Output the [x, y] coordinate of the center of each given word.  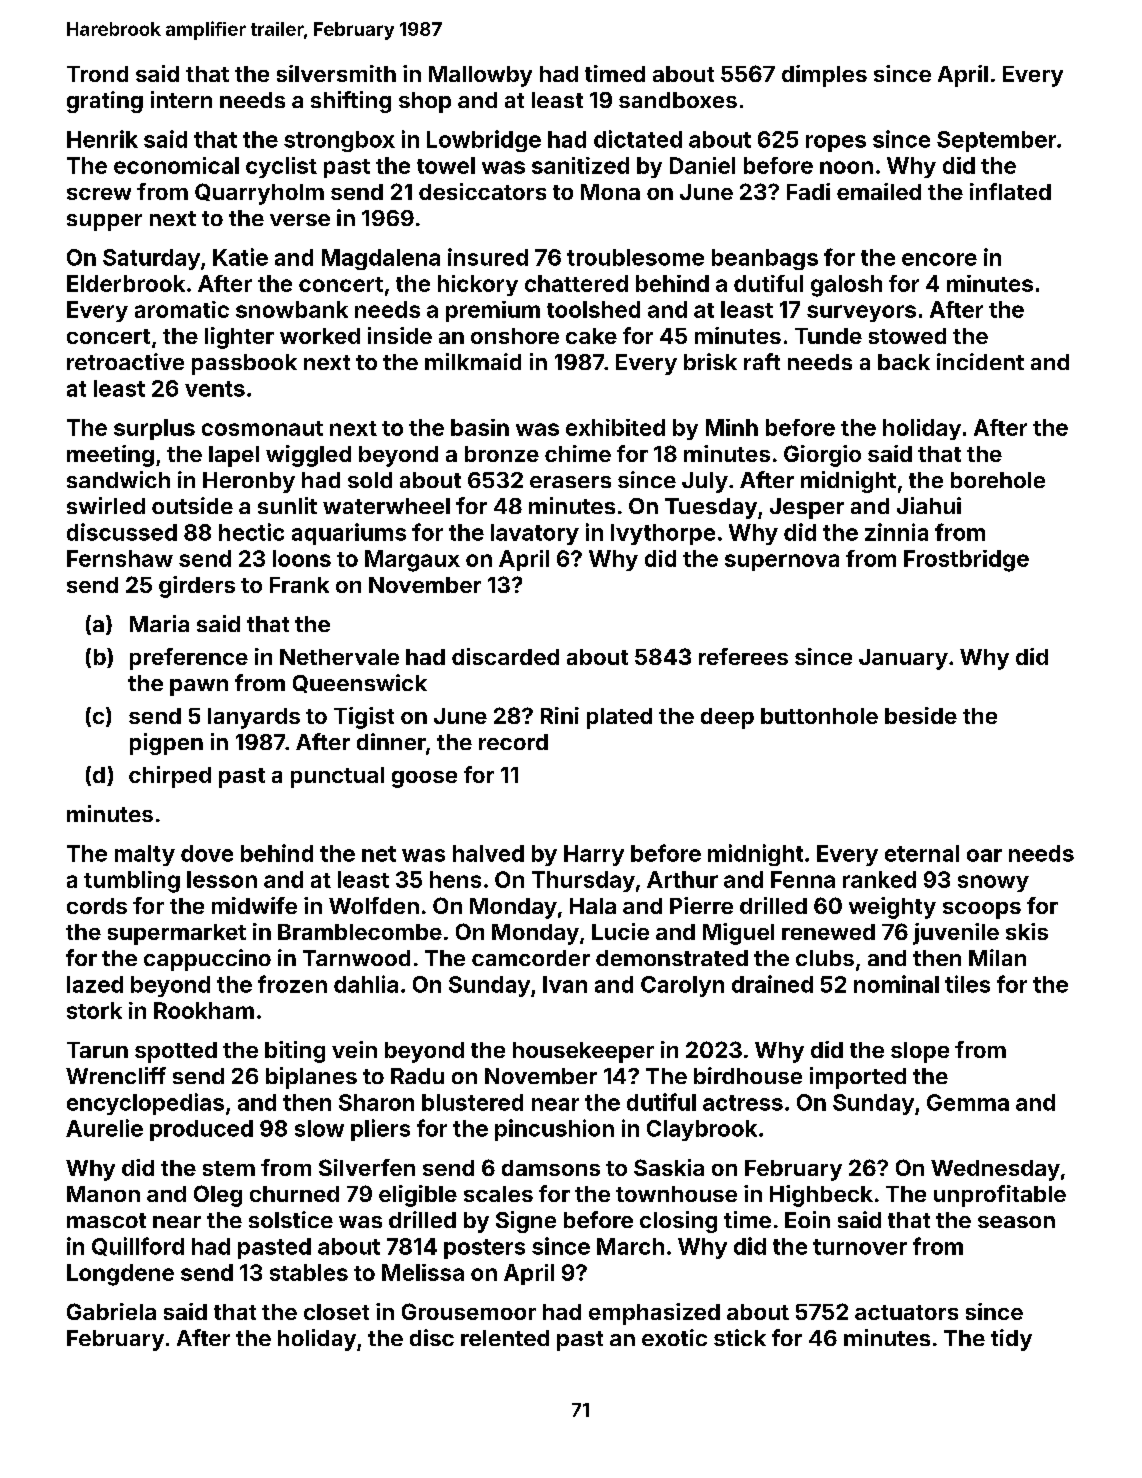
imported [858, 1078]
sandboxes [678, 100]
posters [484, 1249]
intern [181, 99]
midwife [254, 905]
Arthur [682, 879]
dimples [824, 76]
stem [229, 1168]
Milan [997, 957]
